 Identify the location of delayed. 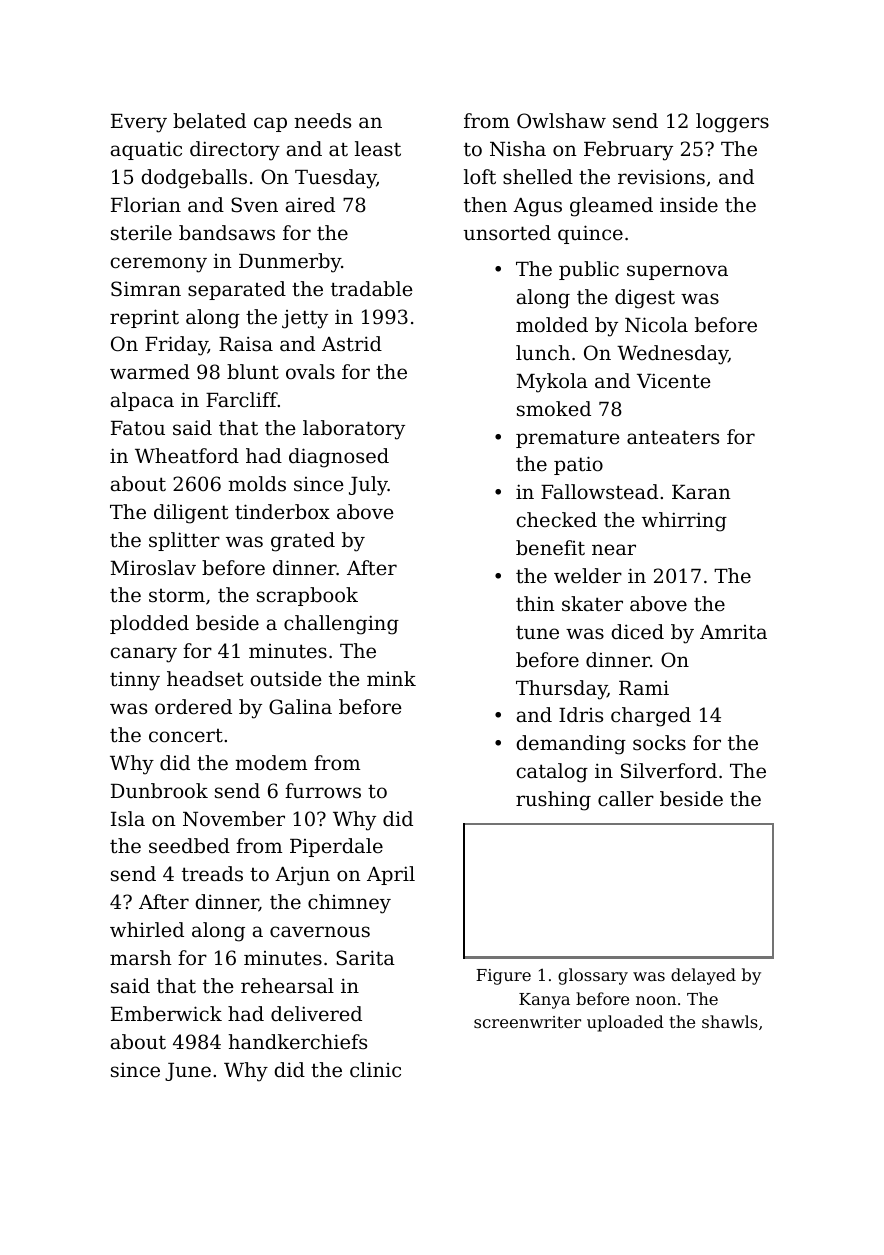
(703, 976).
